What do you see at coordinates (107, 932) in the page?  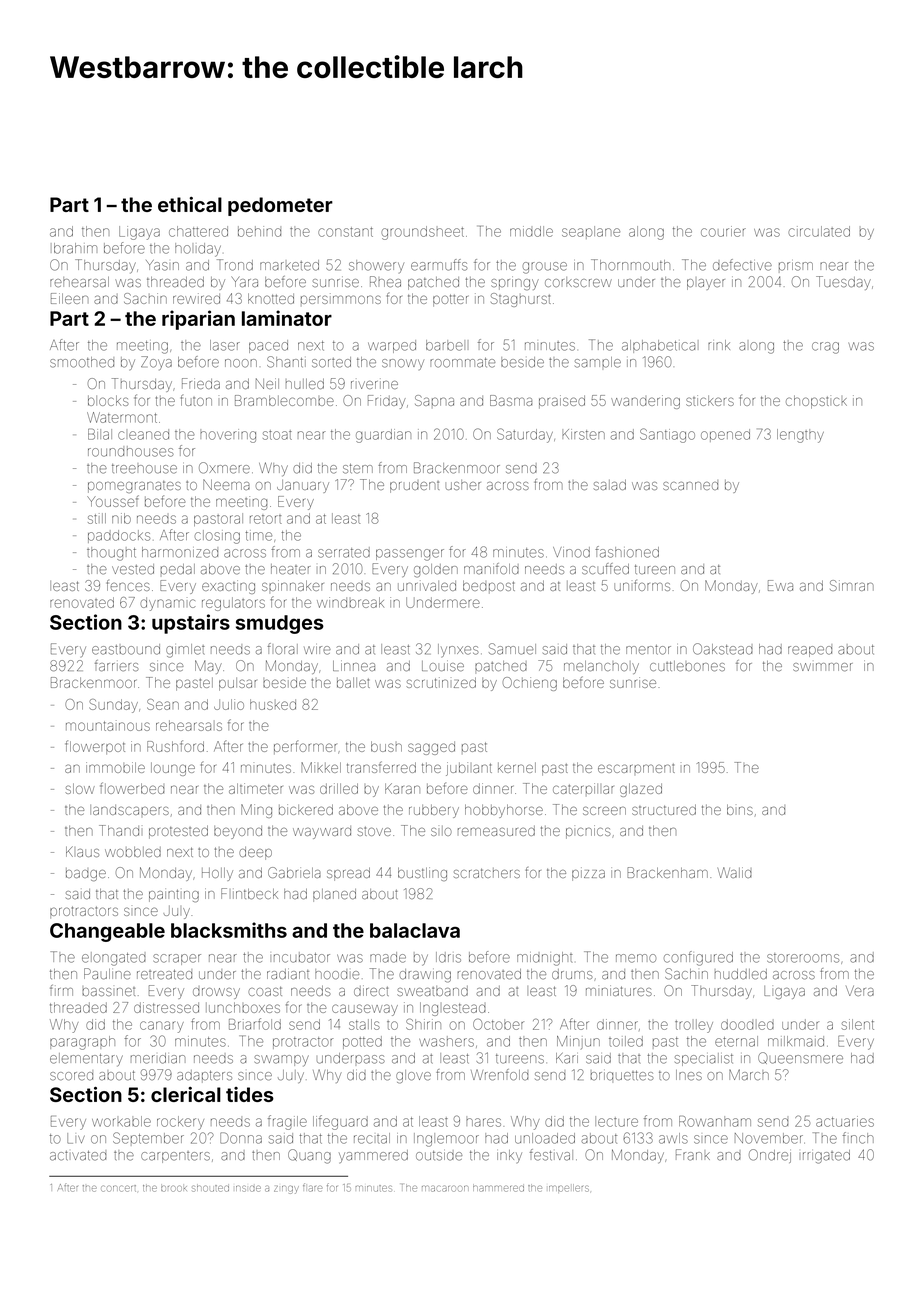 I see `Changeable` at bounding box center [107, 932].
